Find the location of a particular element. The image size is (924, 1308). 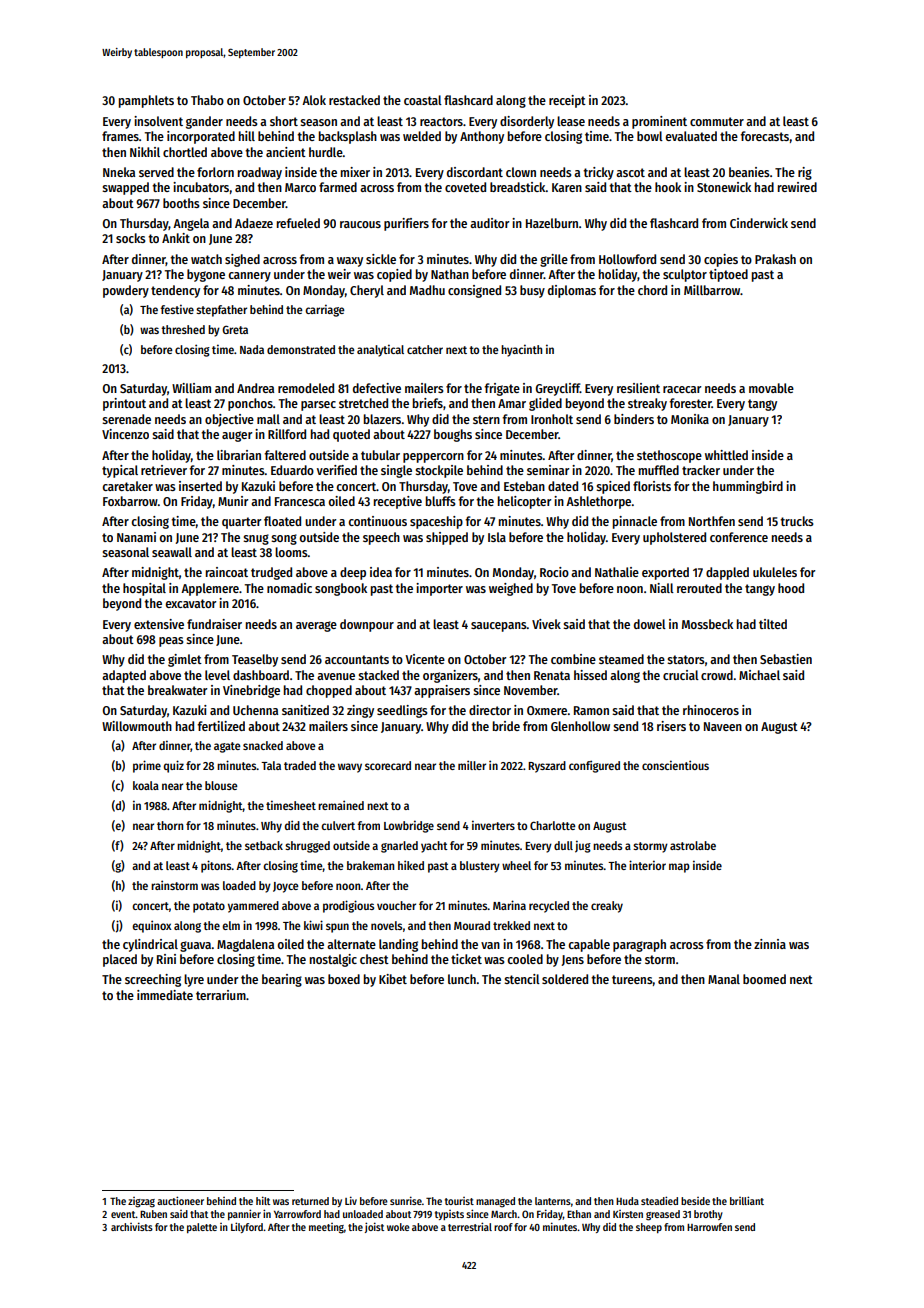

single is located at coordinates (396, 471).
